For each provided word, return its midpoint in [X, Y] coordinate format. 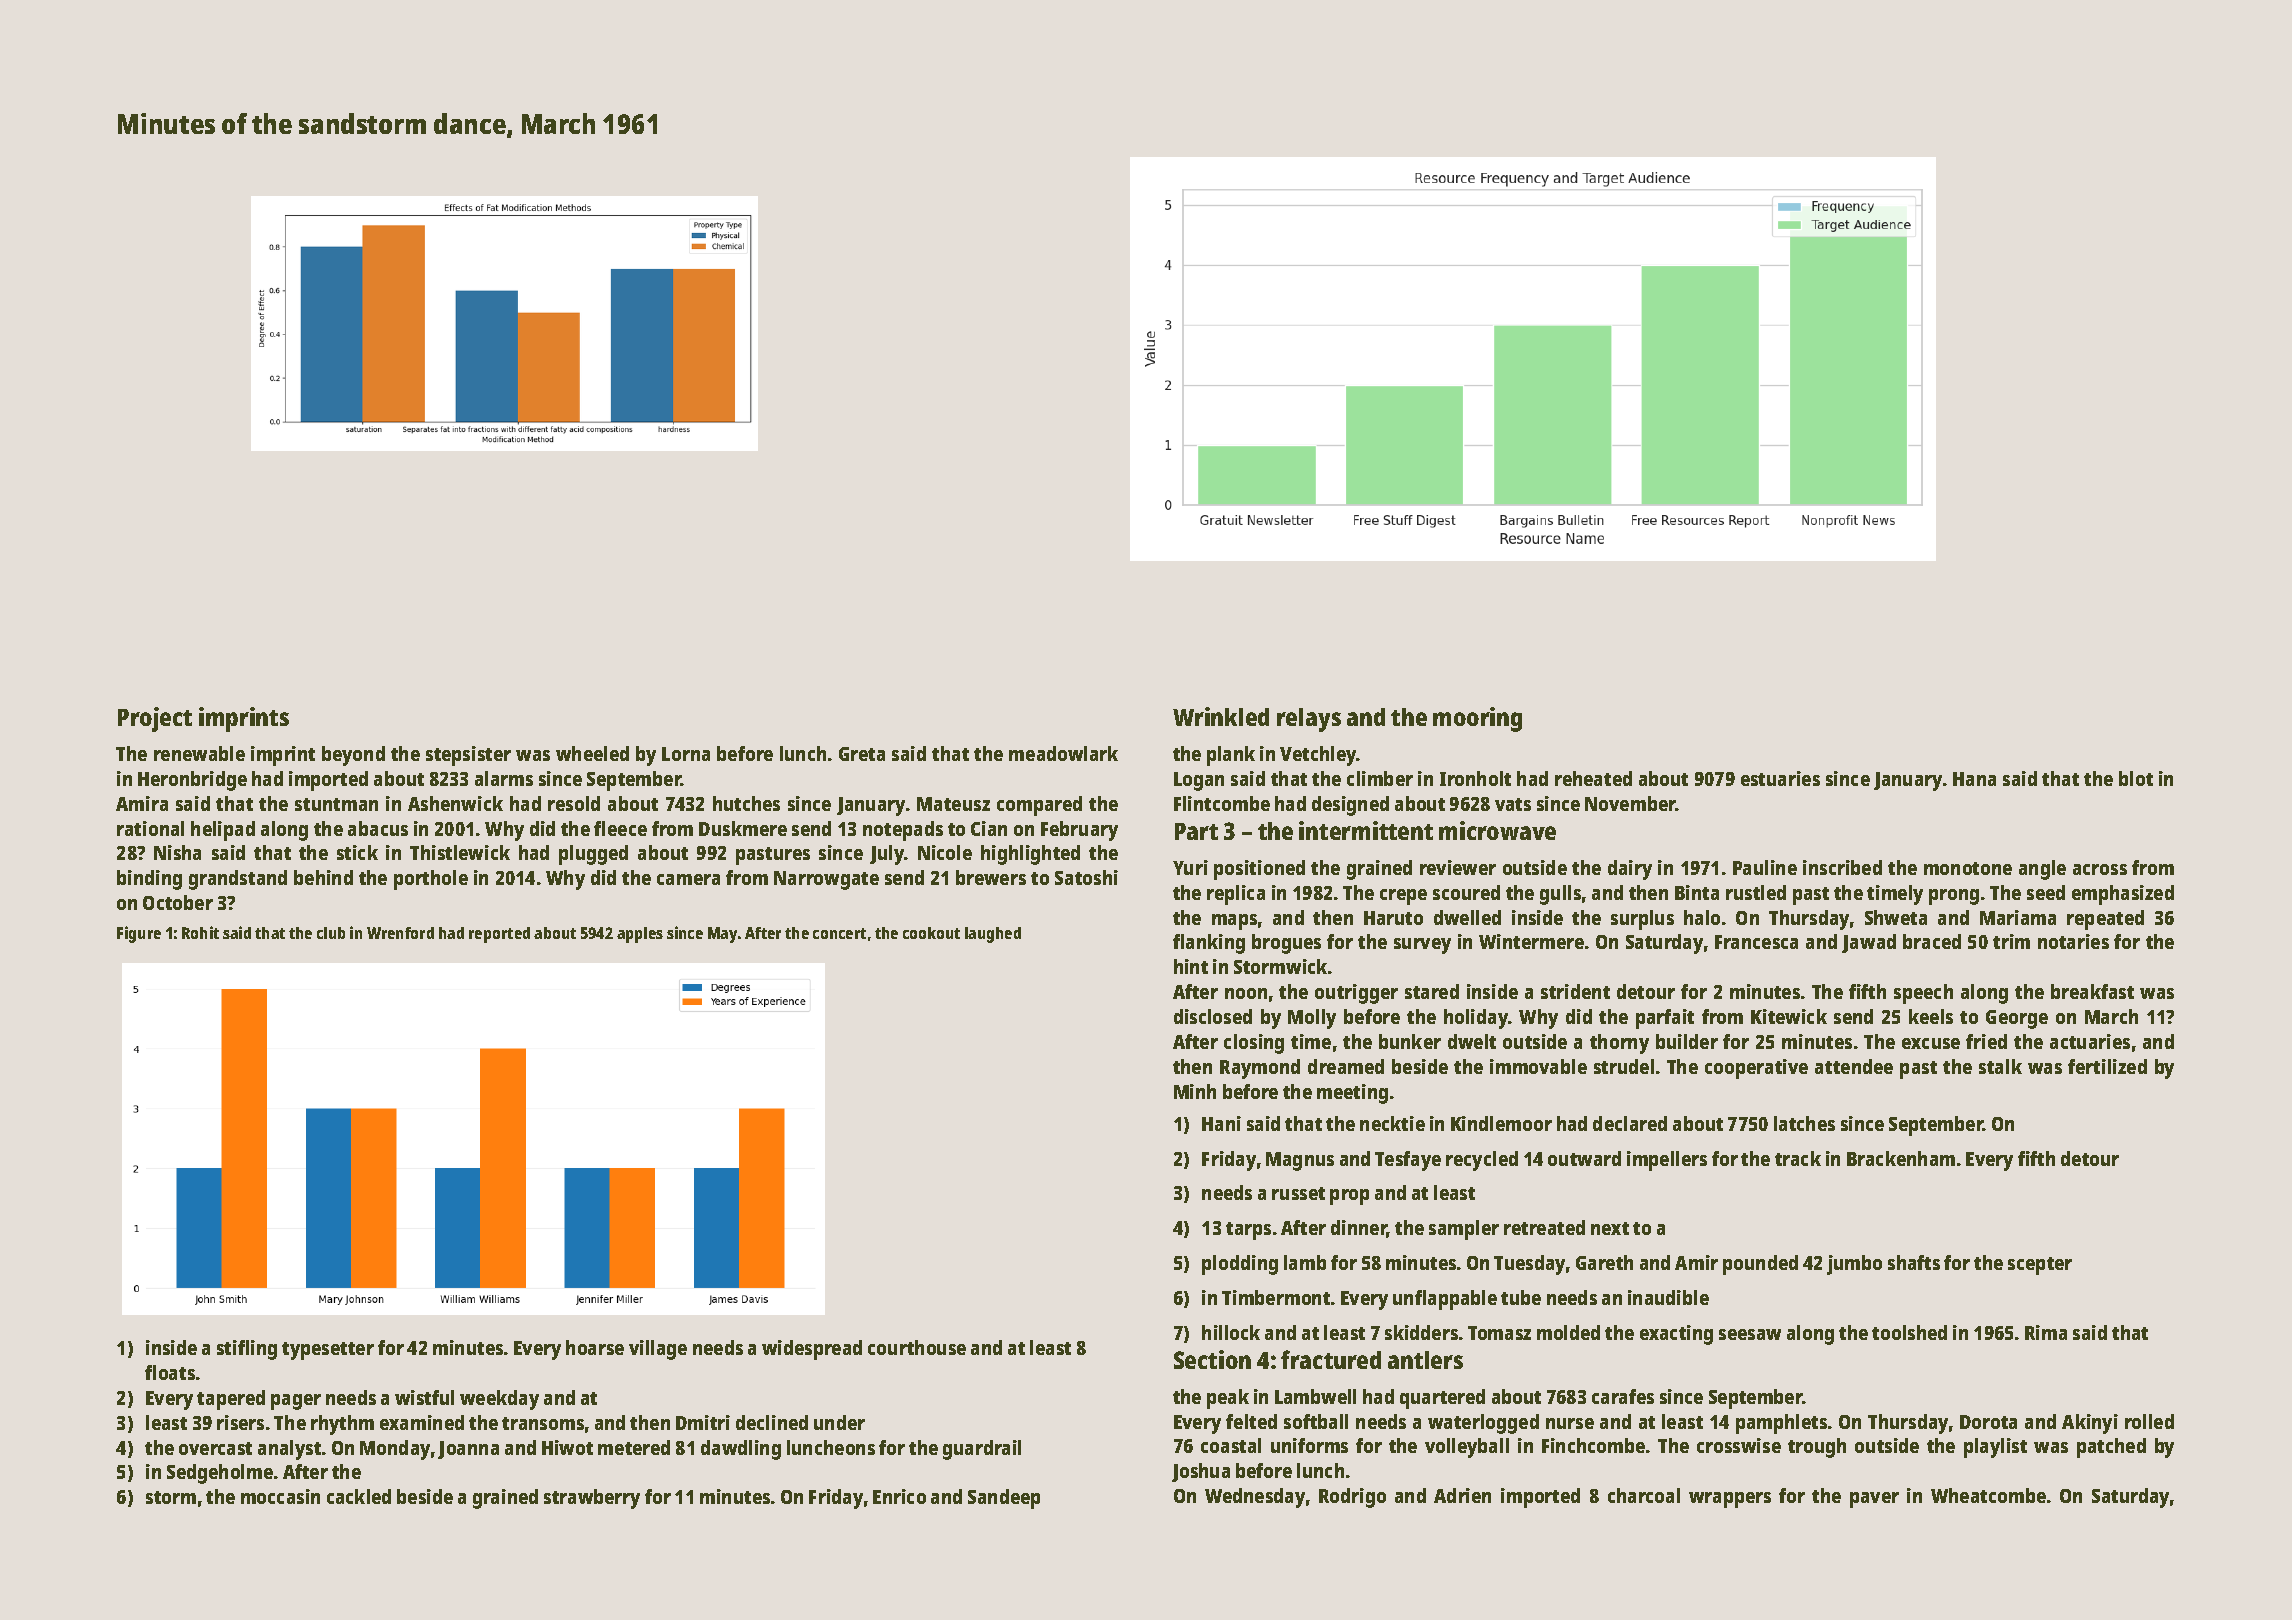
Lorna [686, 754]
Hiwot [567, 1447]
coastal [1231, 1445]
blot [2136, 778]
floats [170, 1372]
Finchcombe [1593, 1445]
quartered [1442, 1399]
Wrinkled [1221, 716]
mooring [1477, 719]
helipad [223, 831]
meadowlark [1063, 753]
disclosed [1213, 1016]
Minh [1195, 1091]
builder [1687, 1041]
